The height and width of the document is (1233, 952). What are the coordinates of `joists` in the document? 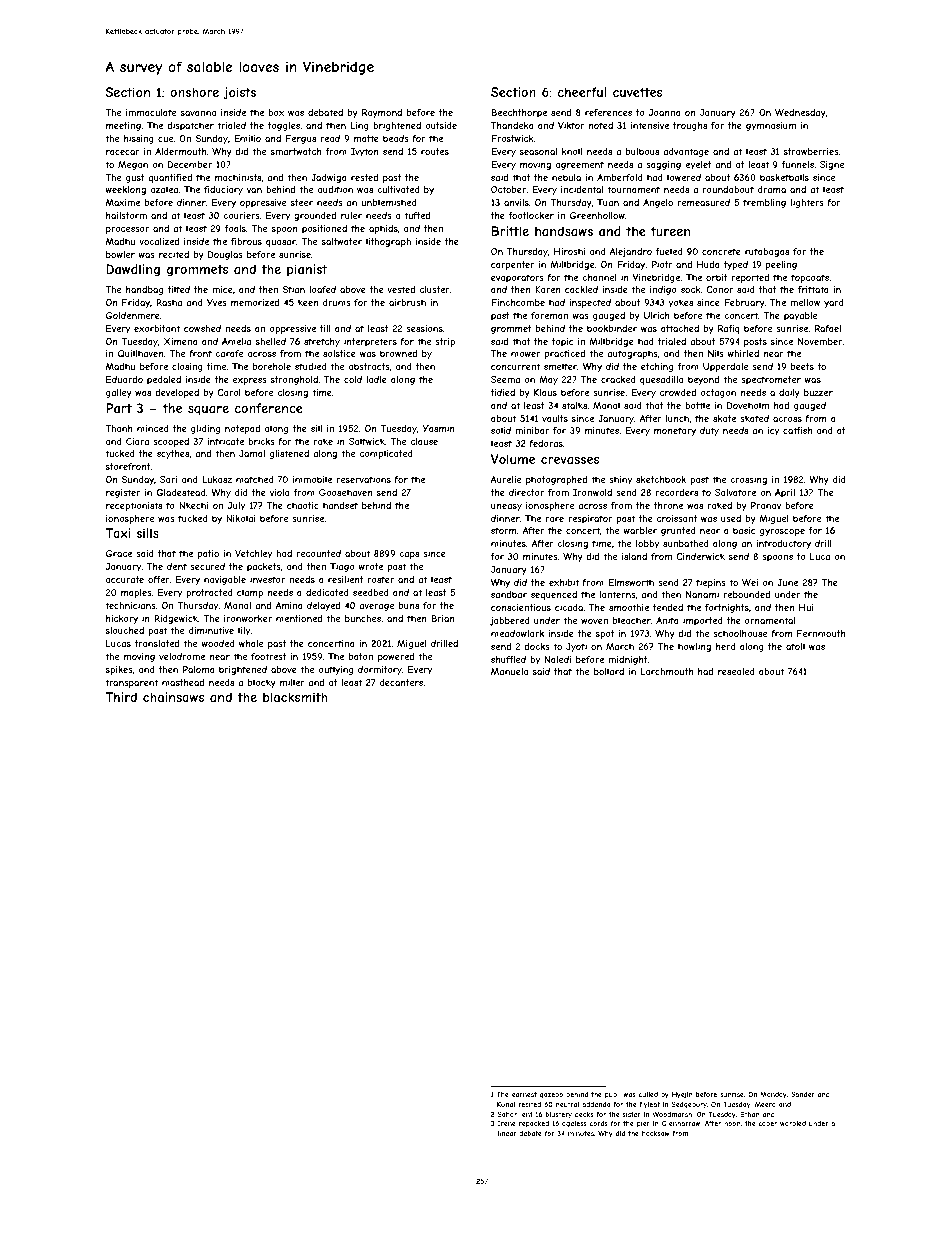 It's located at (239, 93).
